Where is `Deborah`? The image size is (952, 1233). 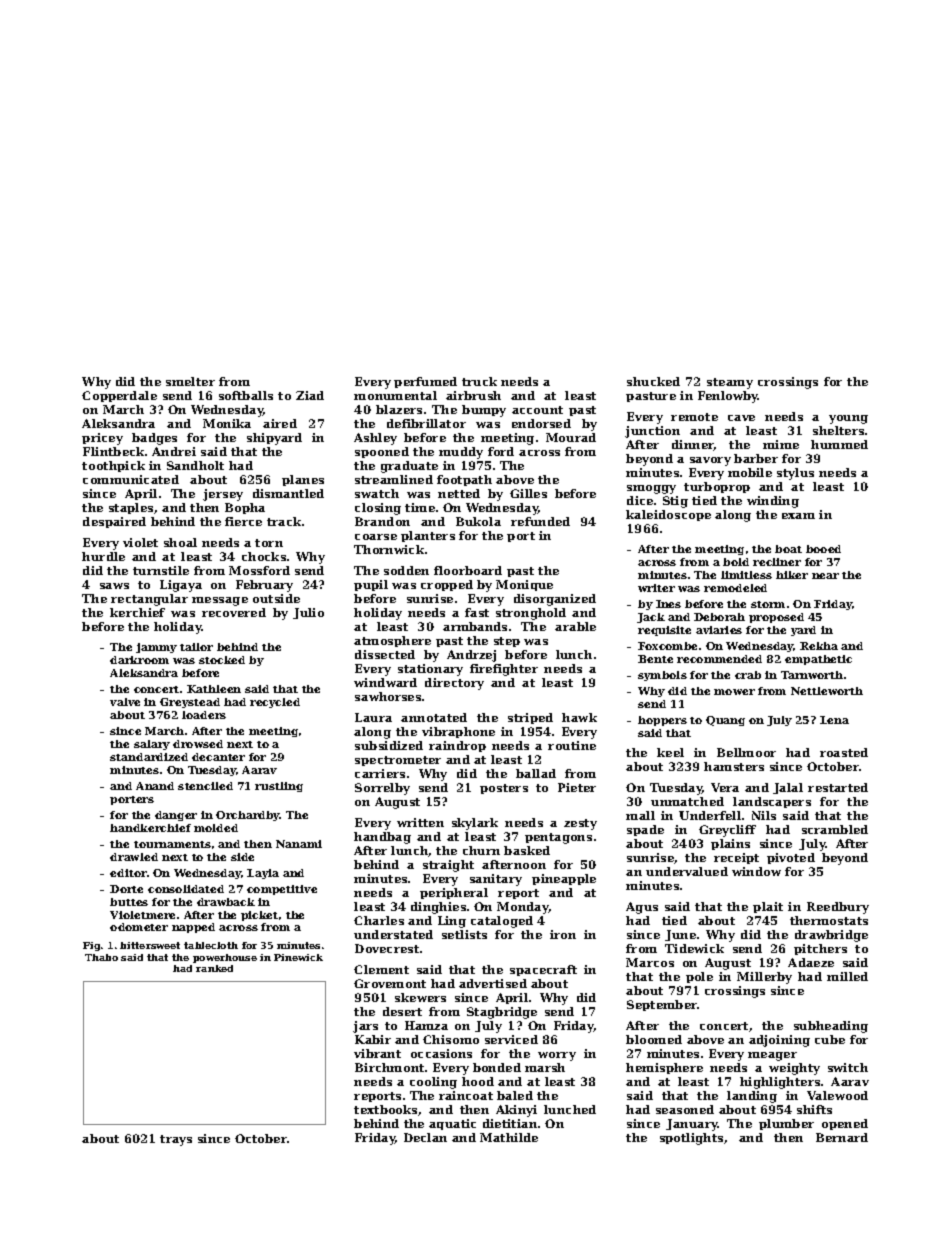 Deborah is located at coordinates (719, 617).
